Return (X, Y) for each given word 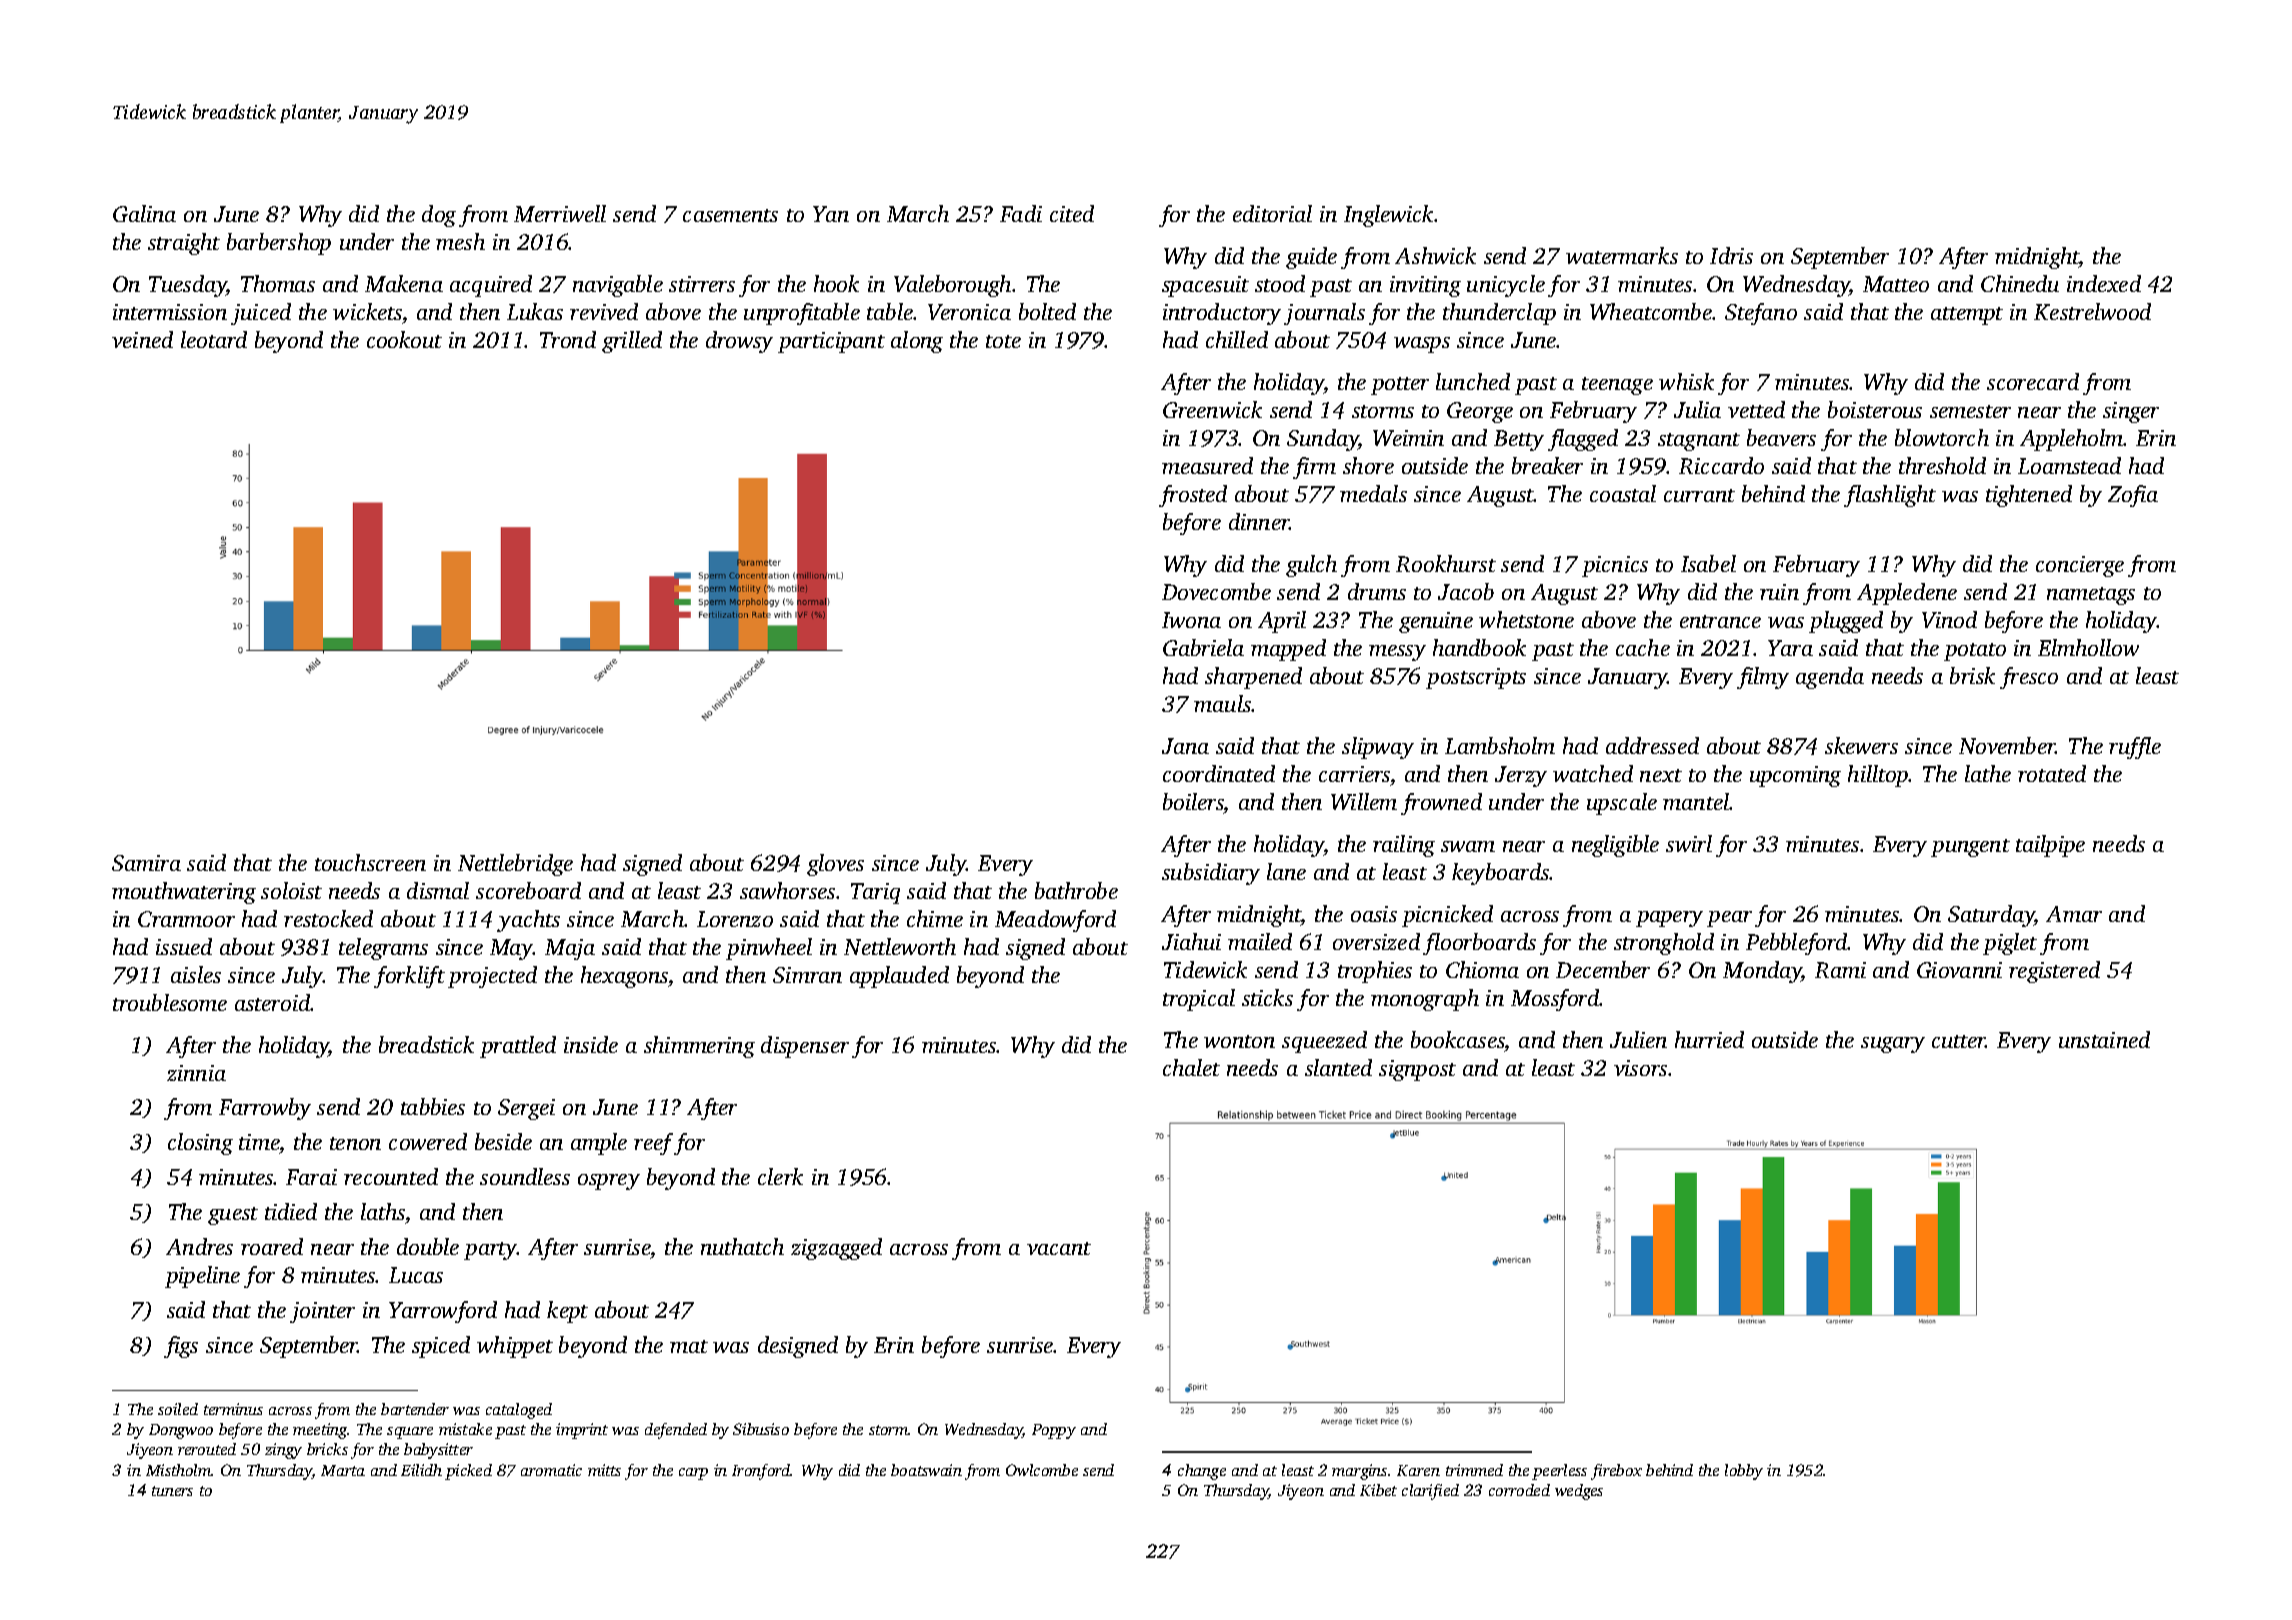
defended (676, 1431)
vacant (1059, 1248)
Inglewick (1389, 216)
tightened (2029, 496)
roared (272, 1246)
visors (1640, 1068)
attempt (1967, 316)
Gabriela (1203, 647)
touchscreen (370, 862)
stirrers (702, 284)
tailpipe (2050, 846)
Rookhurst (1446, 563)
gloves (835, 865)
